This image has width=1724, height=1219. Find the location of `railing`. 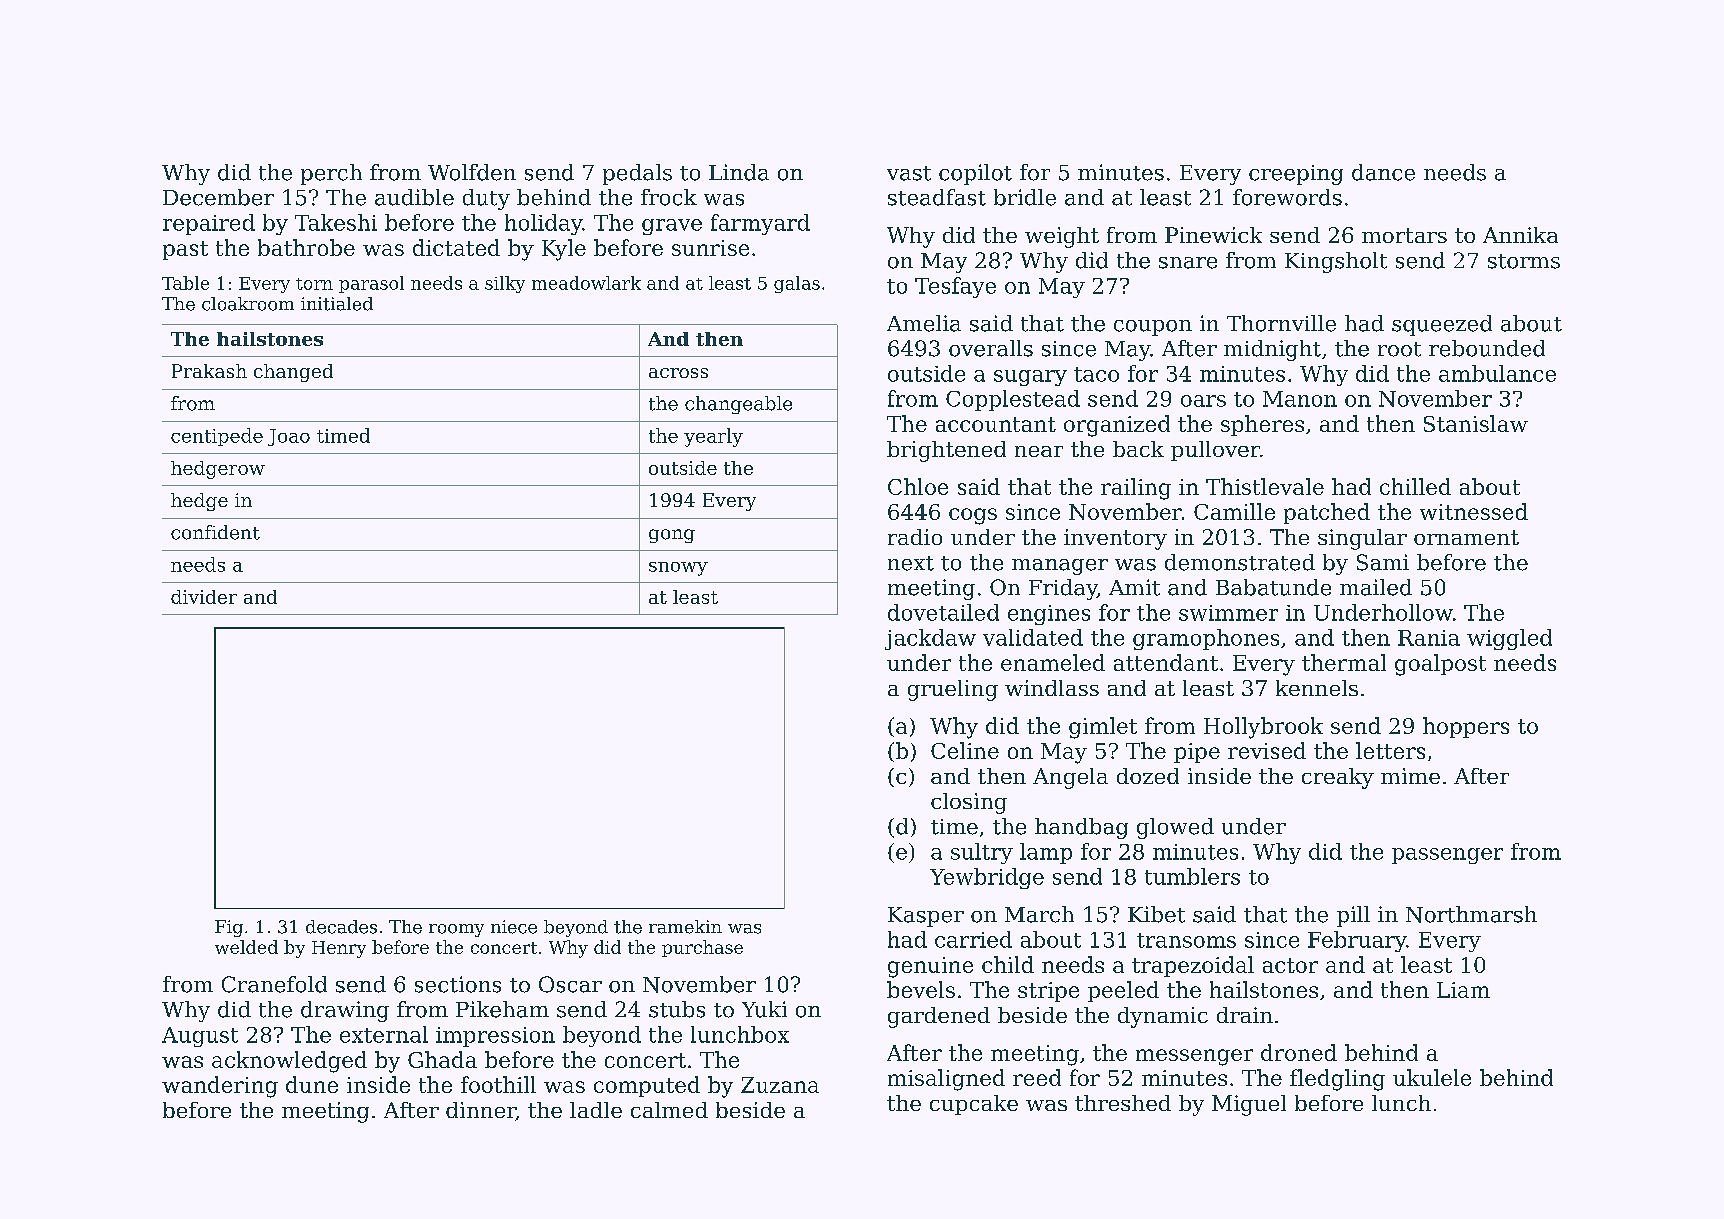

railing is located at coordinates (1136, 489).
